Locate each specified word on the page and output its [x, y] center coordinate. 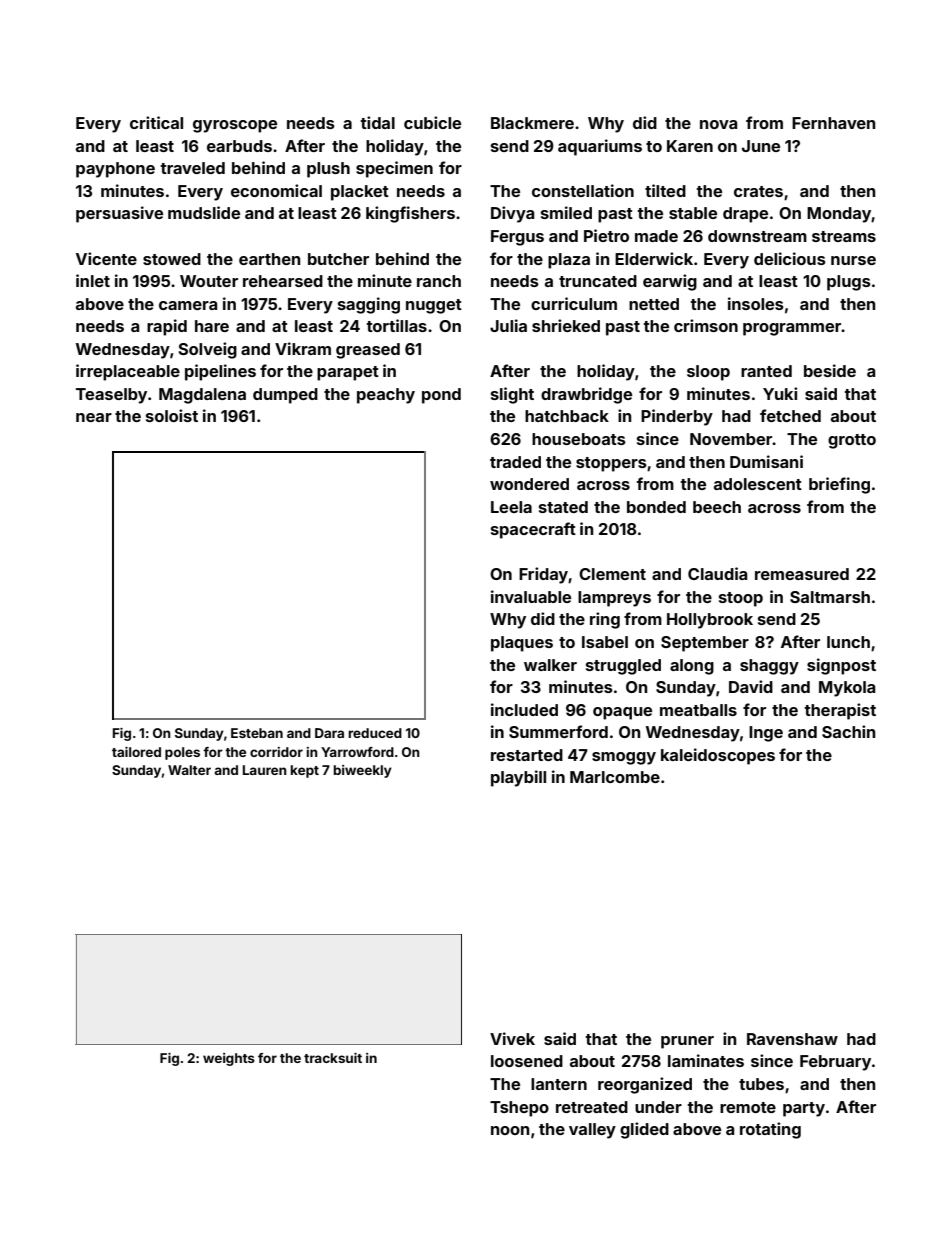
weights [229, 1059]
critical [156, 122]
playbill [518, 778]
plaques [522, 644]
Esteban [257, 733]
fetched [790, 415]
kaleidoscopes [718, 756]
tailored [136, 752]
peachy [386, 396]
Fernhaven [833, 123]
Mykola [847, 689]
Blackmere [532, 123]
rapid [167, 327]
